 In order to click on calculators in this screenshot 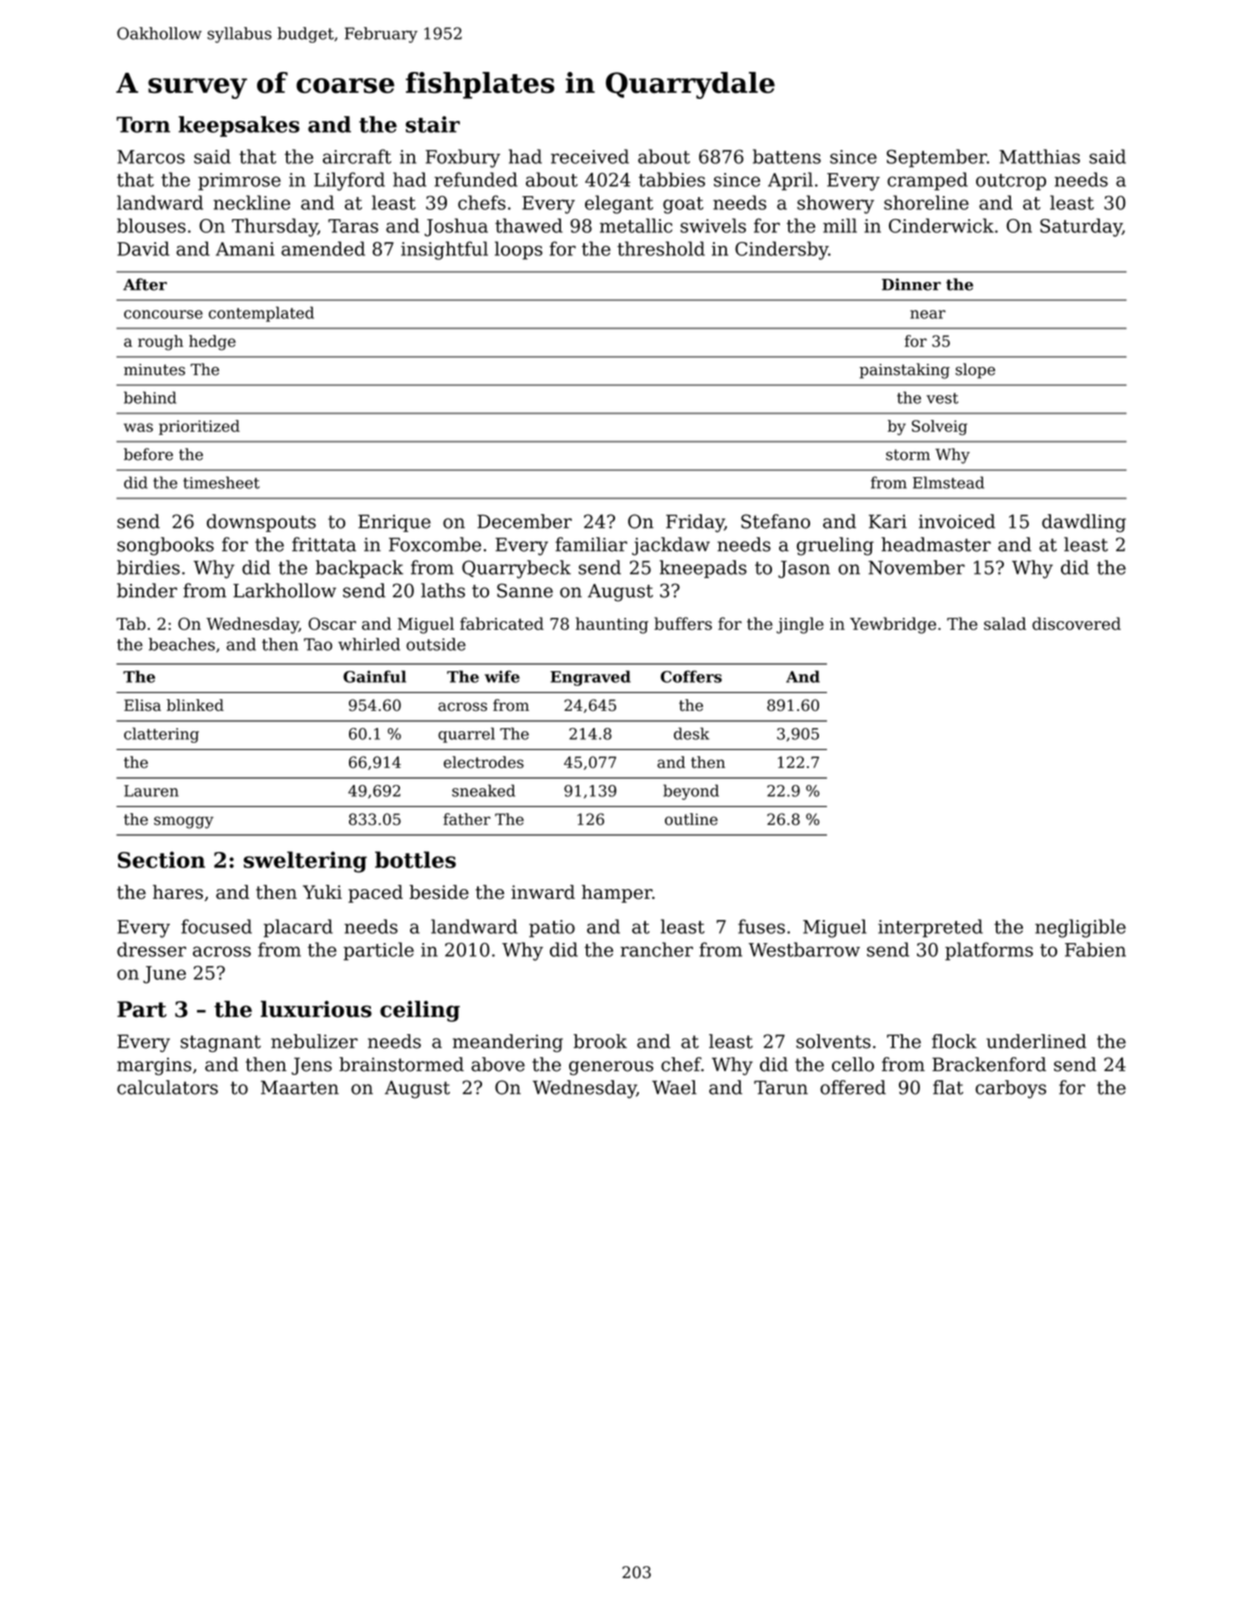, I will do `click(167, 1087)`.
